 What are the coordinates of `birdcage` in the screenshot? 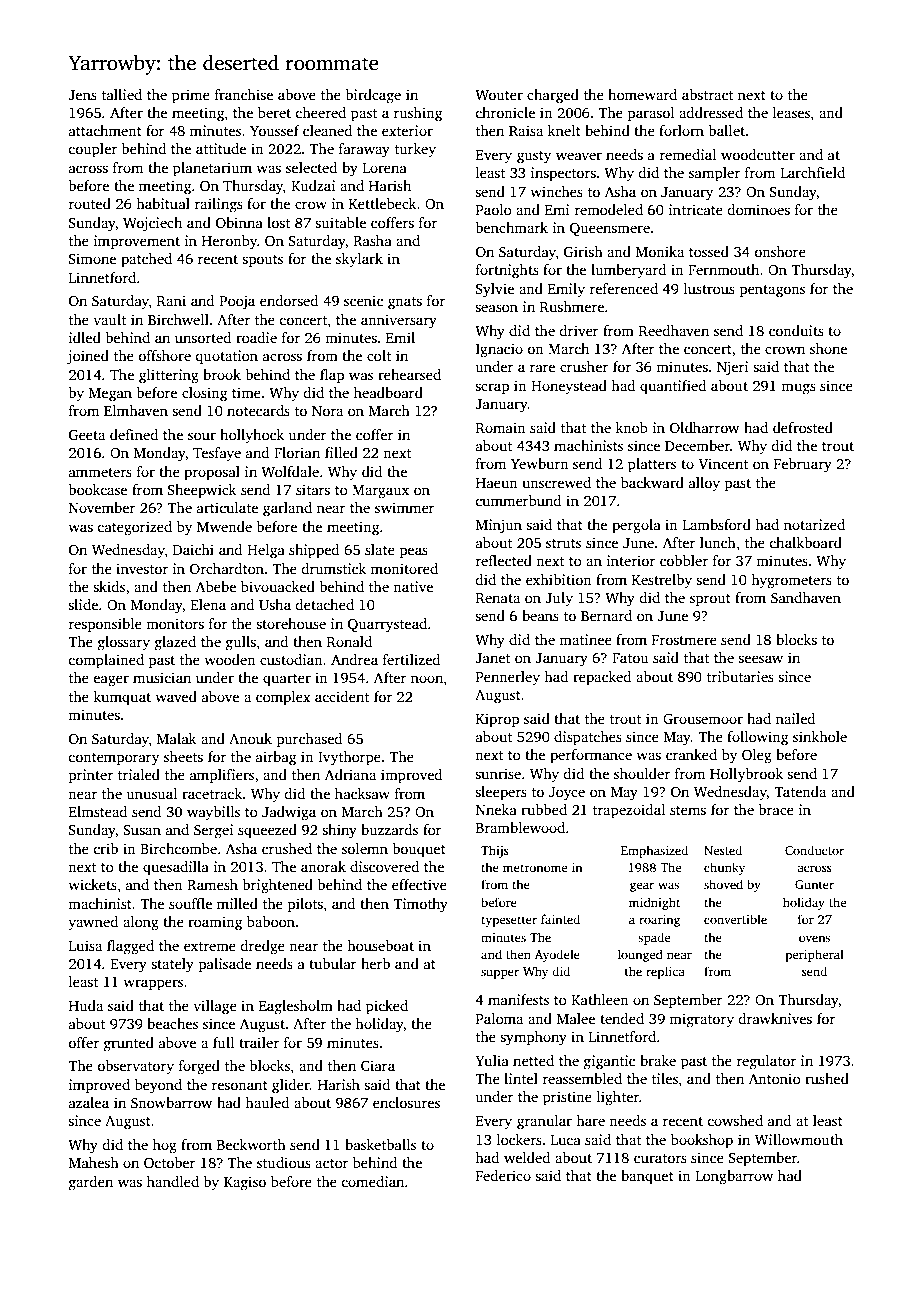 It's located at (373, 96).
